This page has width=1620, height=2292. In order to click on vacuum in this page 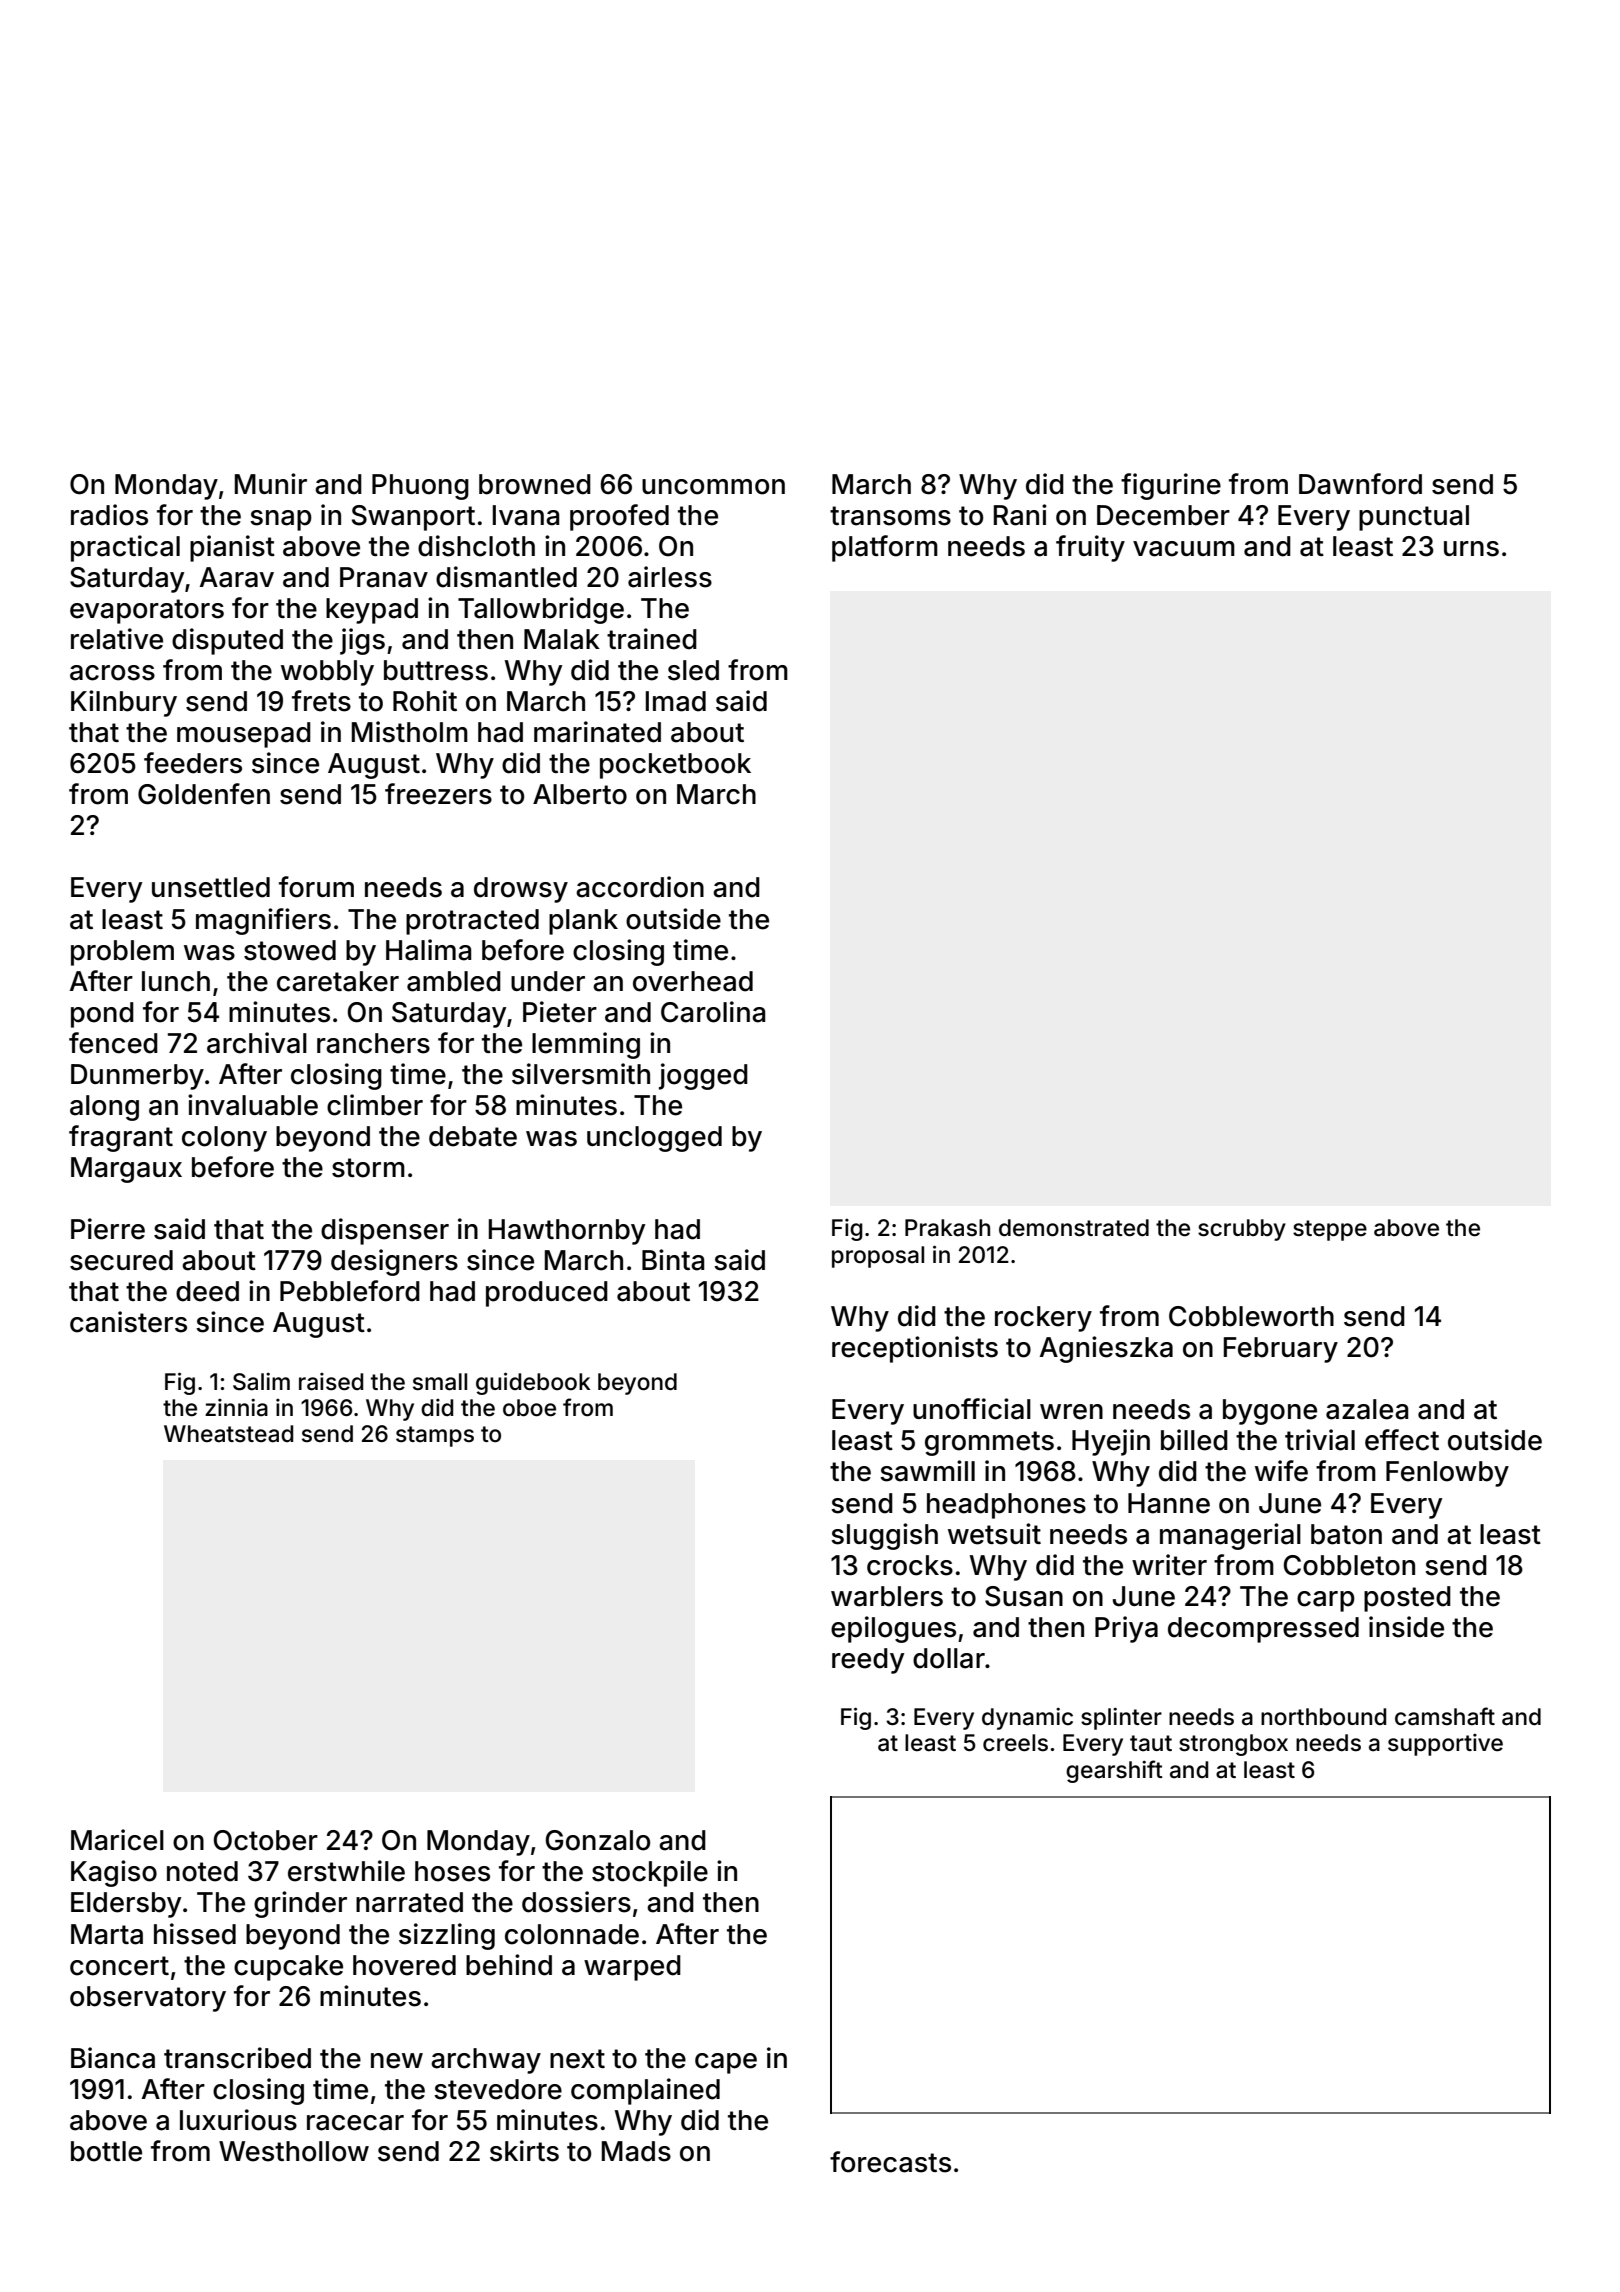, I will do `click(1184, 549)`.
